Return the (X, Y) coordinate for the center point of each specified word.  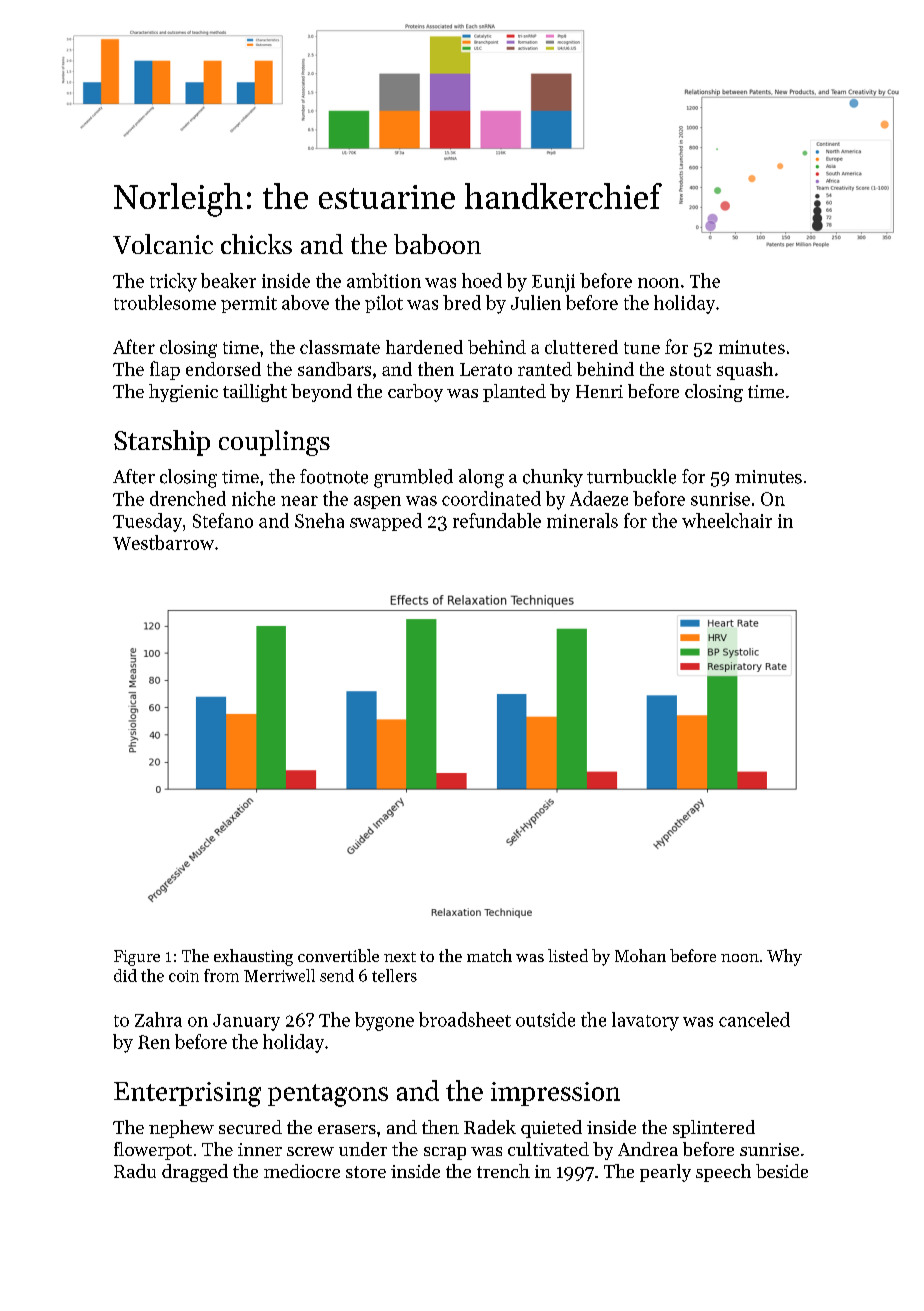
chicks (256, 244)
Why (784, 957)
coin (184, 976)
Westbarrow (163, 542)
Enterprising (187, 1094)
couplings (274, 443)
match (489, 955)
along (481, 478)
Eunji (553, 283)
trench (503, 1171)
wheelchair (727, 520)
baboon (437, 244)
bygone (384, 1021)
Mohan (640, 955)
